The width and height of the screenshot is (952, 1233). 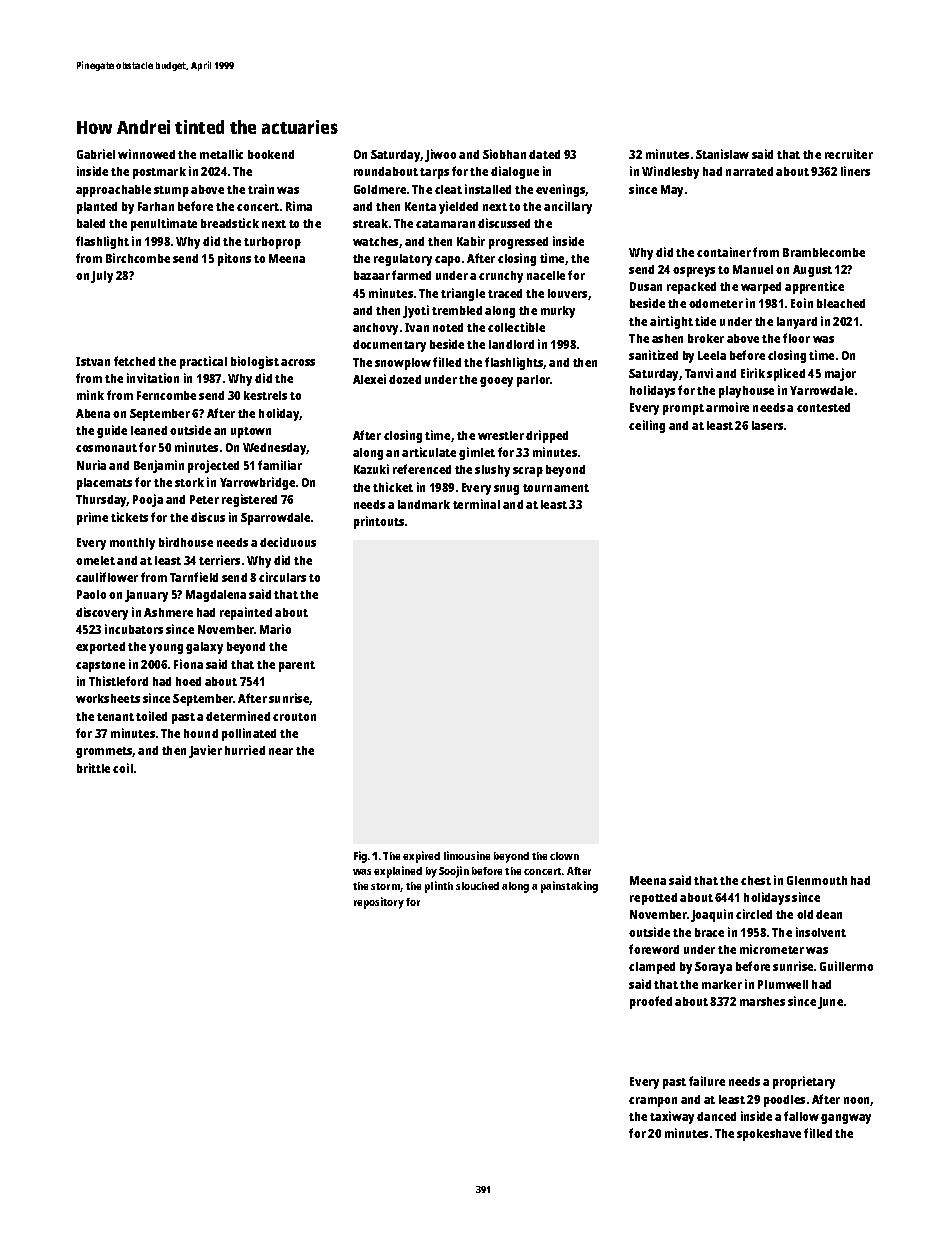 I want to click on crampon, so click(x=653, y=1102).
